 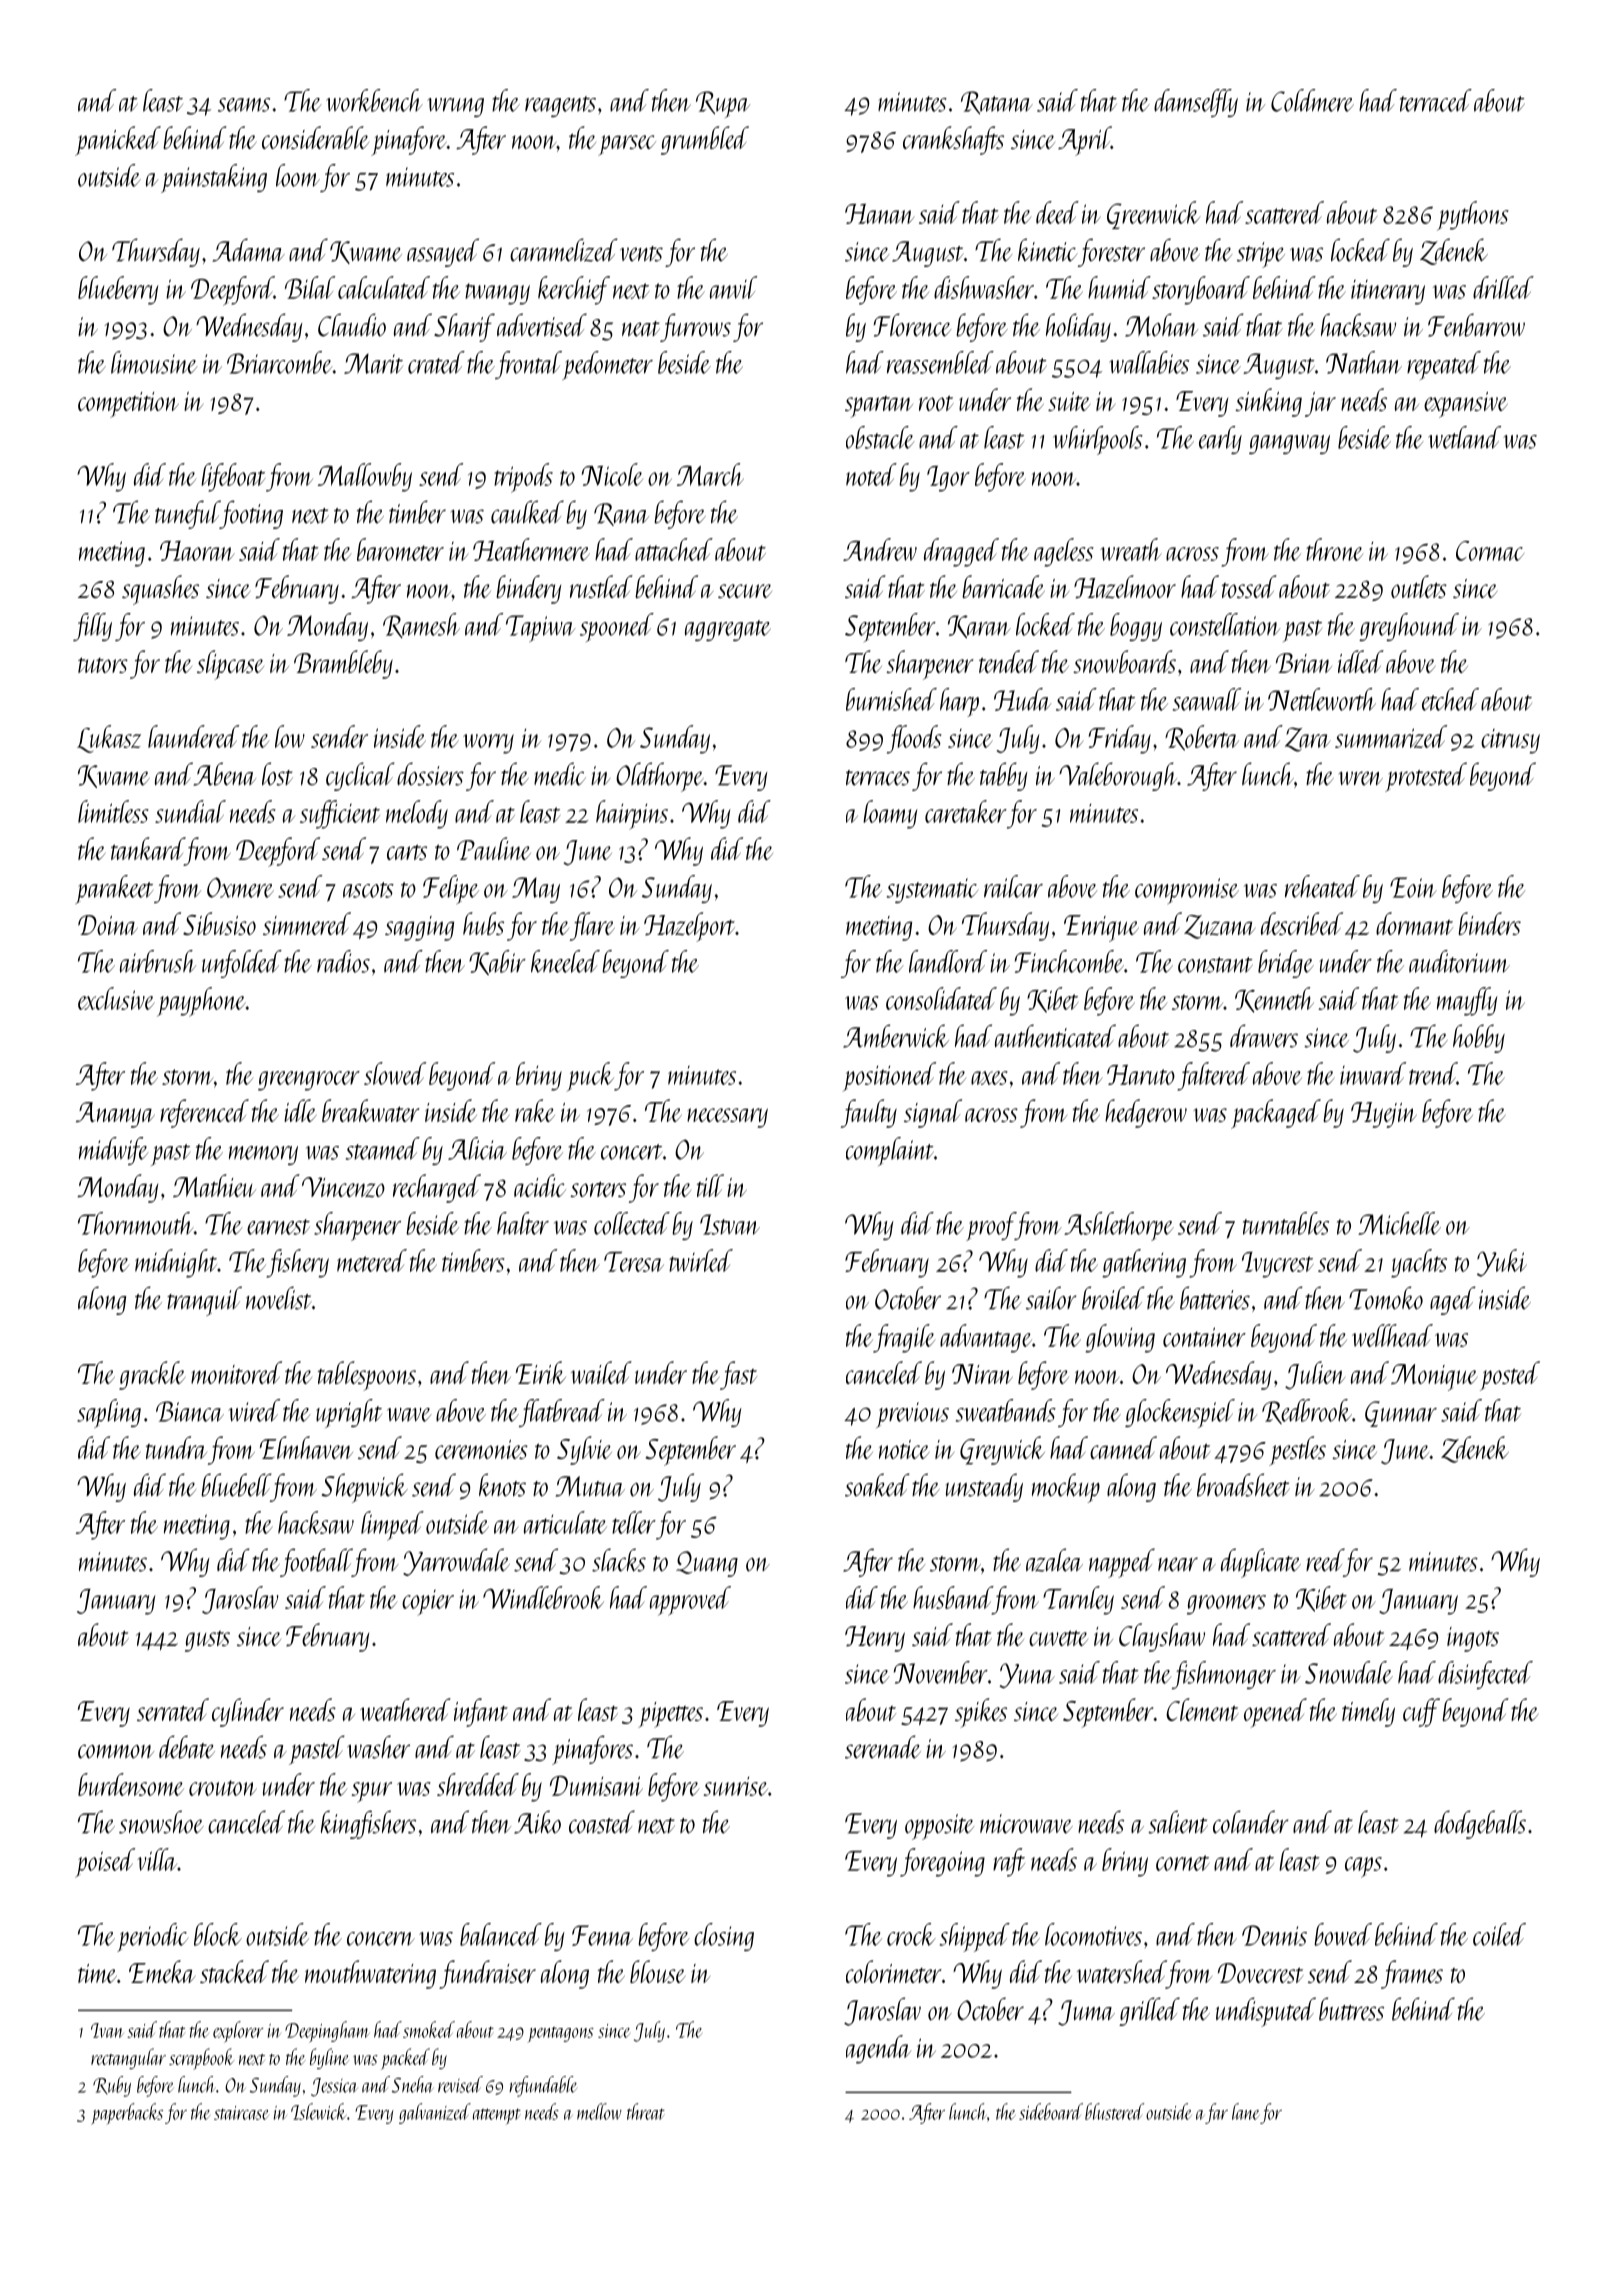 What do you see at coordinates (890, 1151) in the screenshot?
I see `complaint` at bounding box center [890, 1151].
